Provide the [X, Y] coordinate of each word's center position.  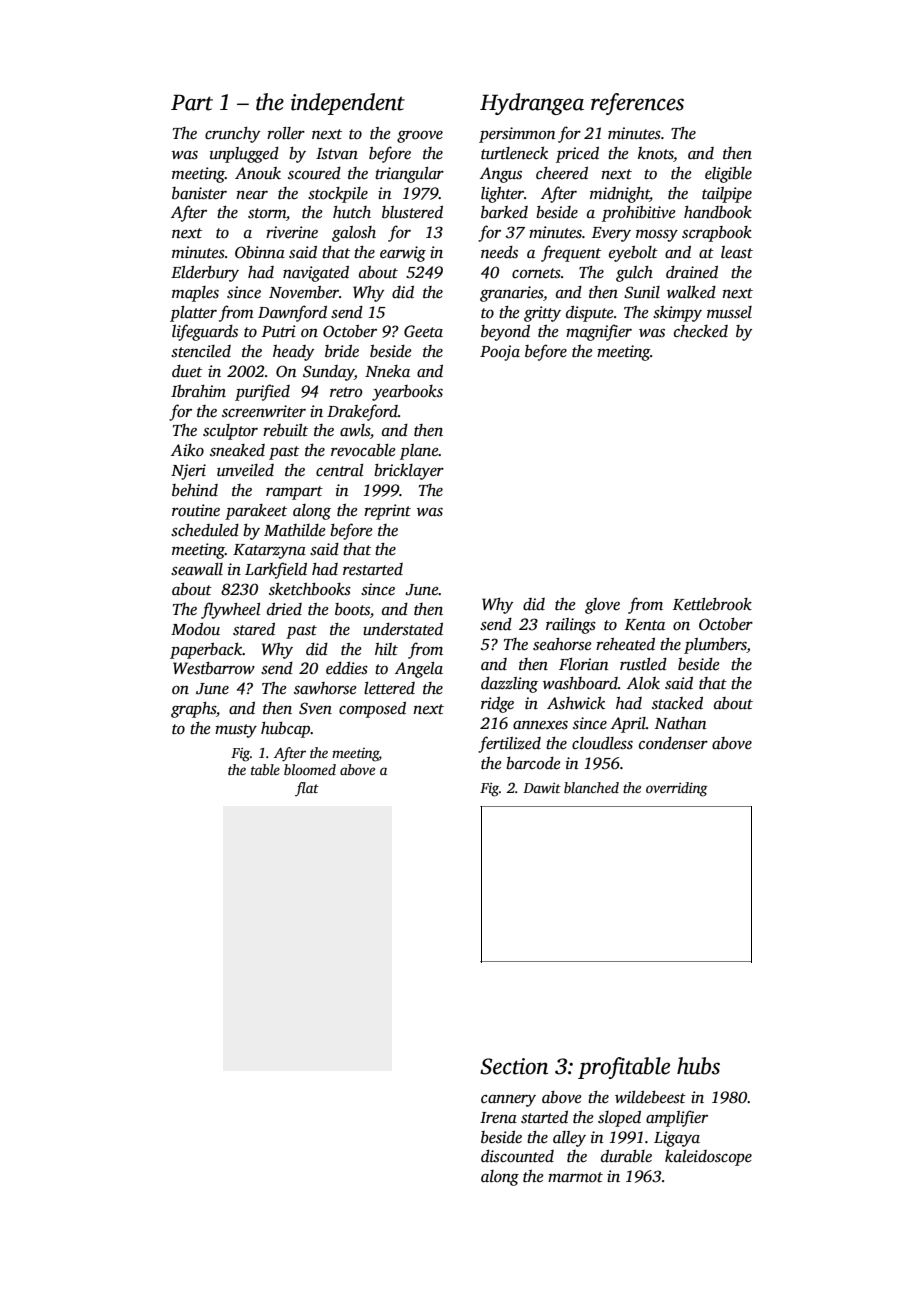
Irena [498, 1117]
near [252, 195]
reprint [387, 512]
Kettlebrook [712, 604]
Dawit [542, 788]
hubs [698, 1066]
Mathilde [295, 530]
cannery [508, 1101]
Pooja [500, 353]
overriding [677, 789]
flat [307, 789]
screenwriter [264, 411]
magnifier [599, 332]
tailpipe [727, 195]
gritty [542, 314]
